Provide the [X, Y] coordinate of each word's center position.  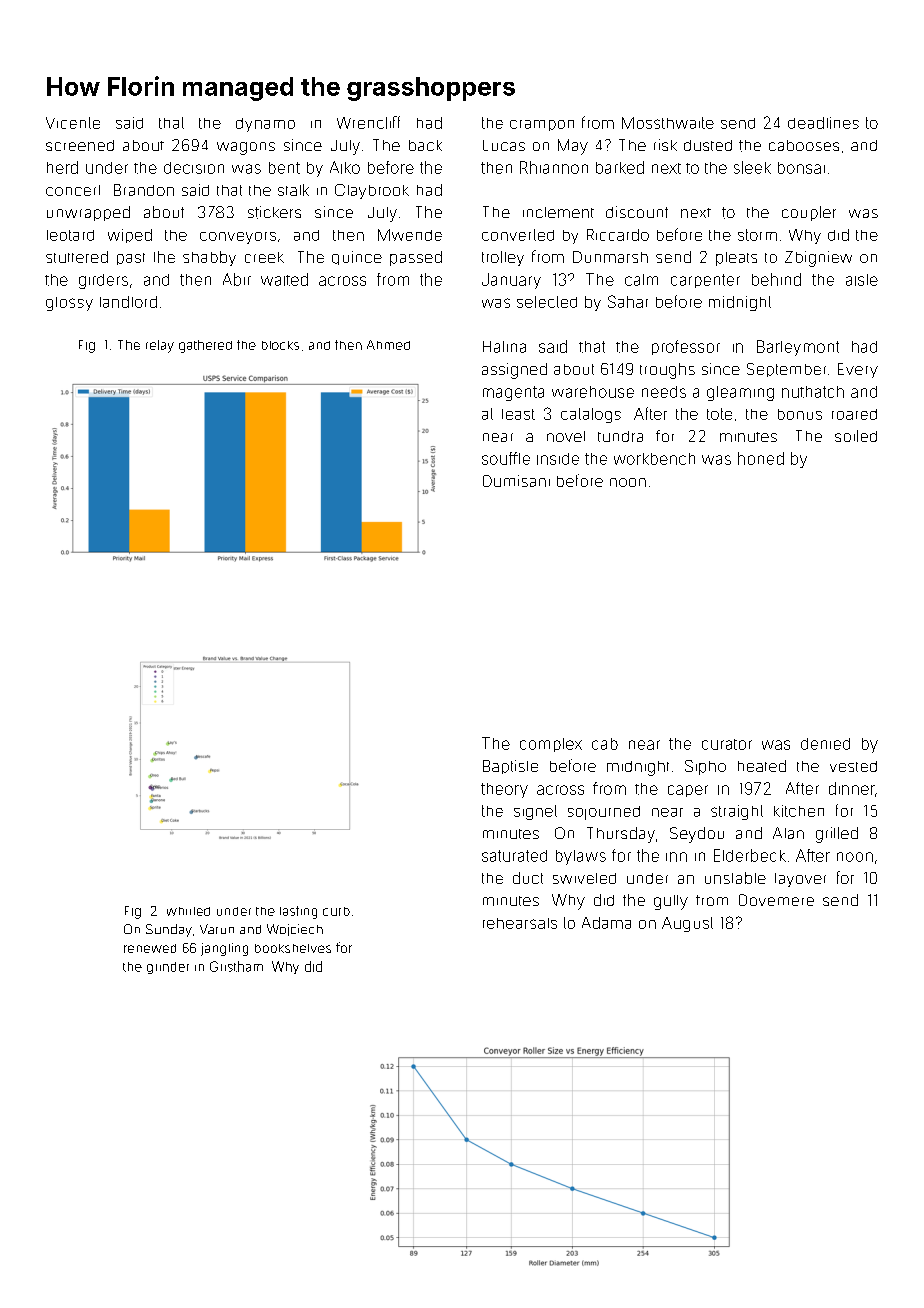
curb [336, 911]
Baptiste [510, 767]
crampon [542, 125]
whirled [188, 911]
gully [671, 902]
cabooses [804, 145]
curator [727, 744]
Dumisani [516, 481]
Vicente [73, 123]
